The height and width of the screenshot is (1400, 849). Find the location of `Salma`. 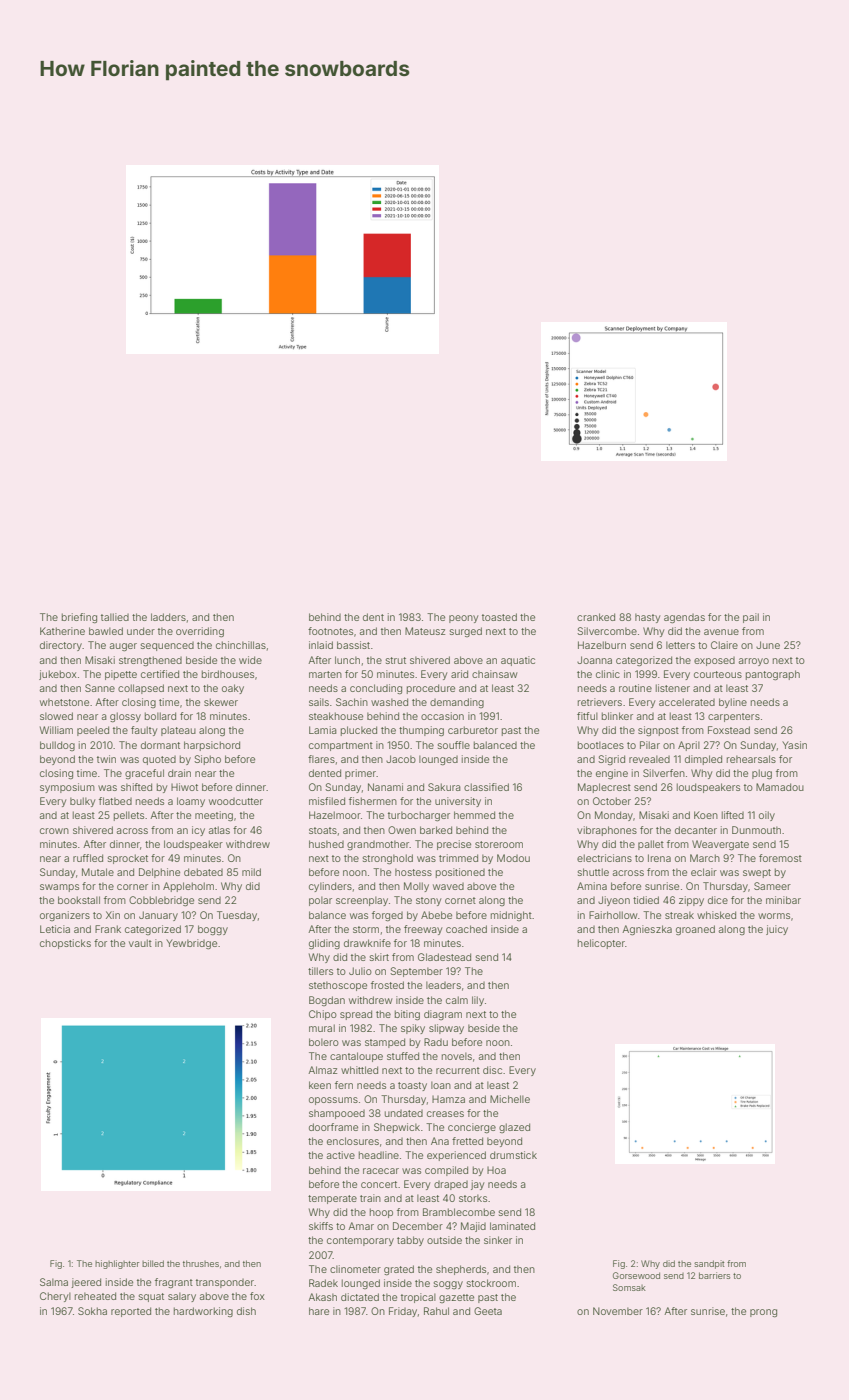

Salma is located at coordinates (54, 1282).
